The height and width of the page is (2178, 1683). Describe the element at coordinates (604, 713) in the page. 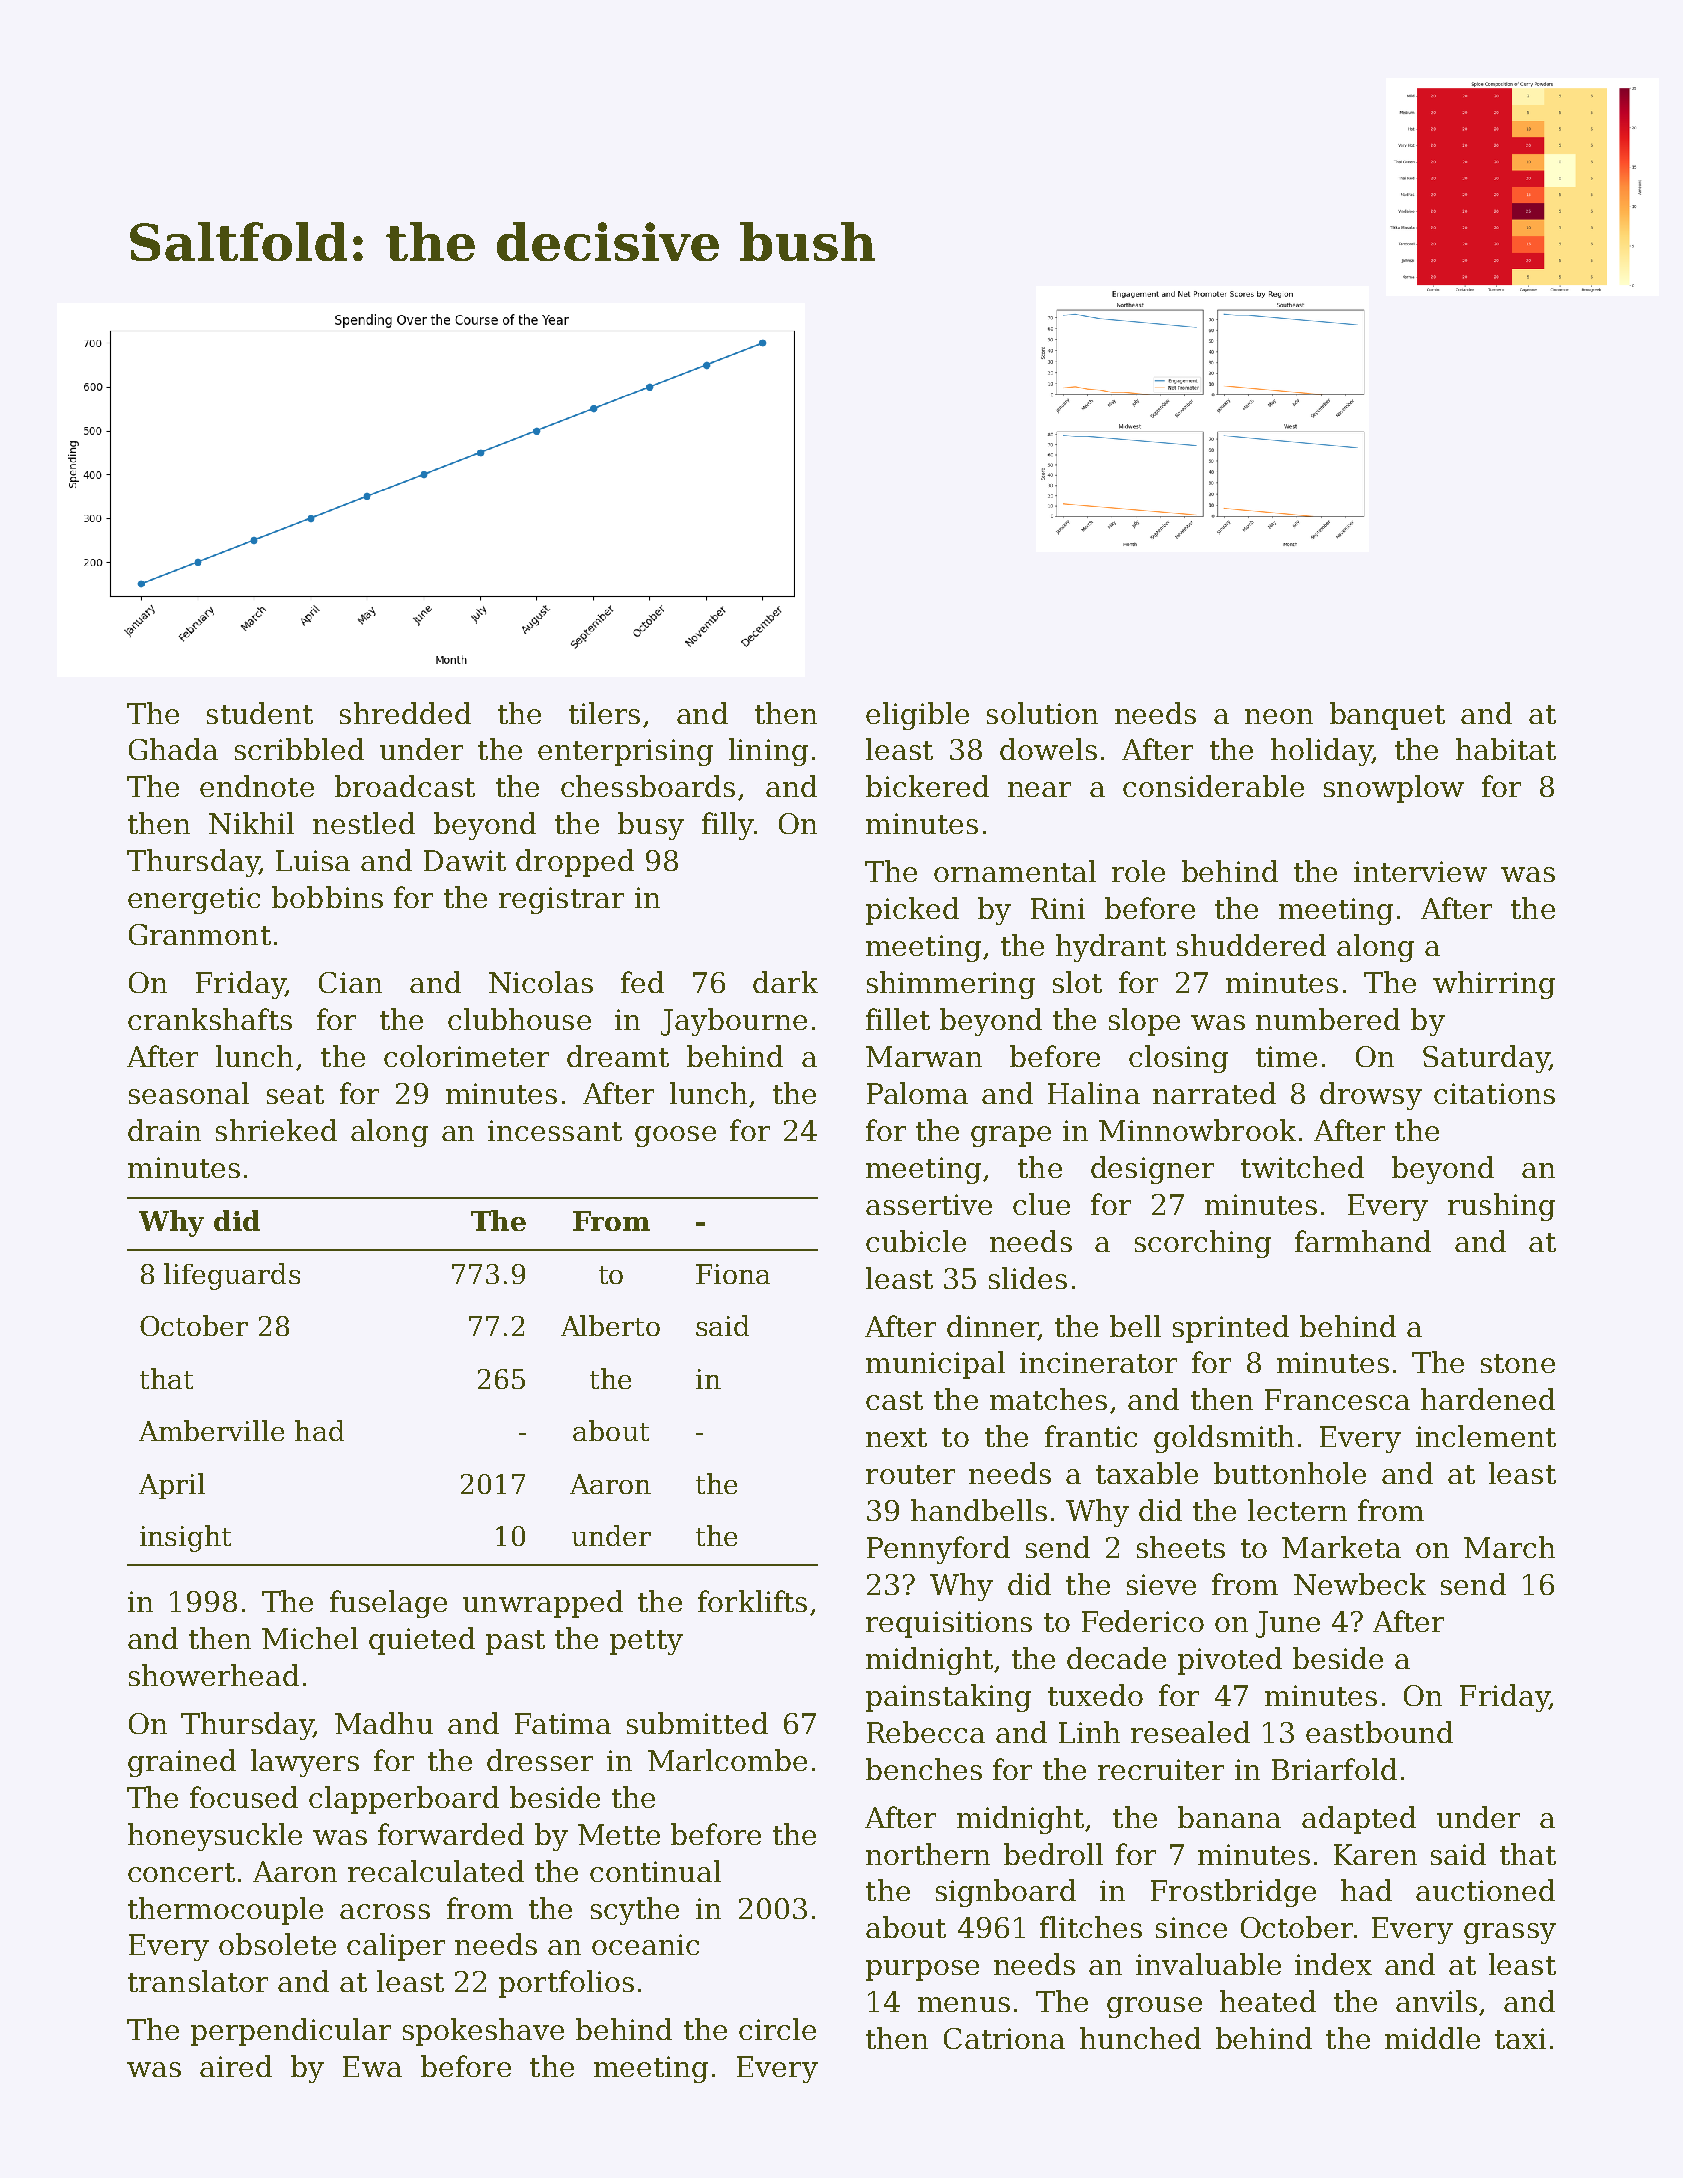

I see `tilers` at that location.
